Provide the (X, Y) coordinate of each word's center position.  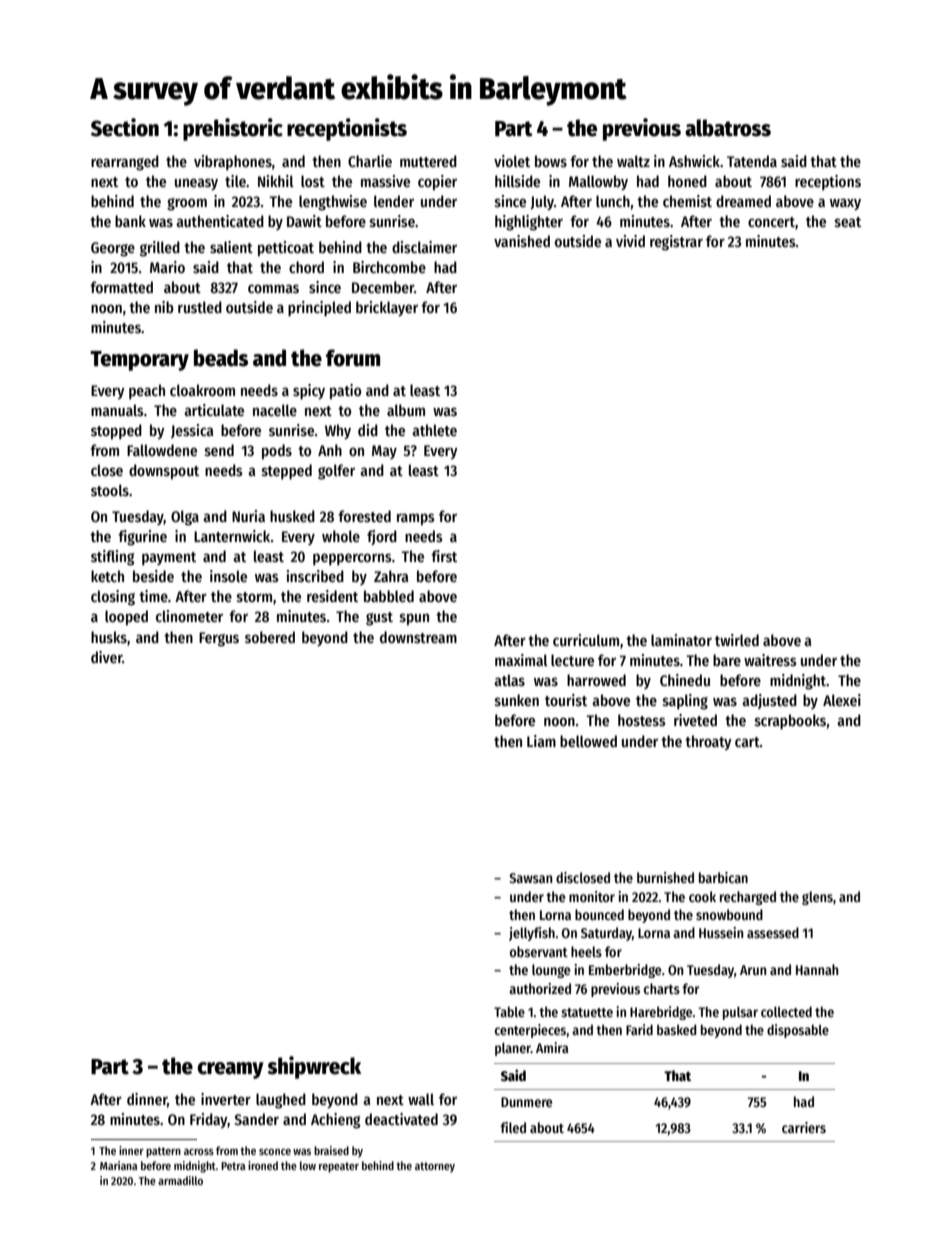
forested (364, 516)
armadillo (180, 1180)
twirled (737, 640)
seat (848, 222)
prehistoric (233, 129)
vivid (630, 241)
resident (332, 596)
